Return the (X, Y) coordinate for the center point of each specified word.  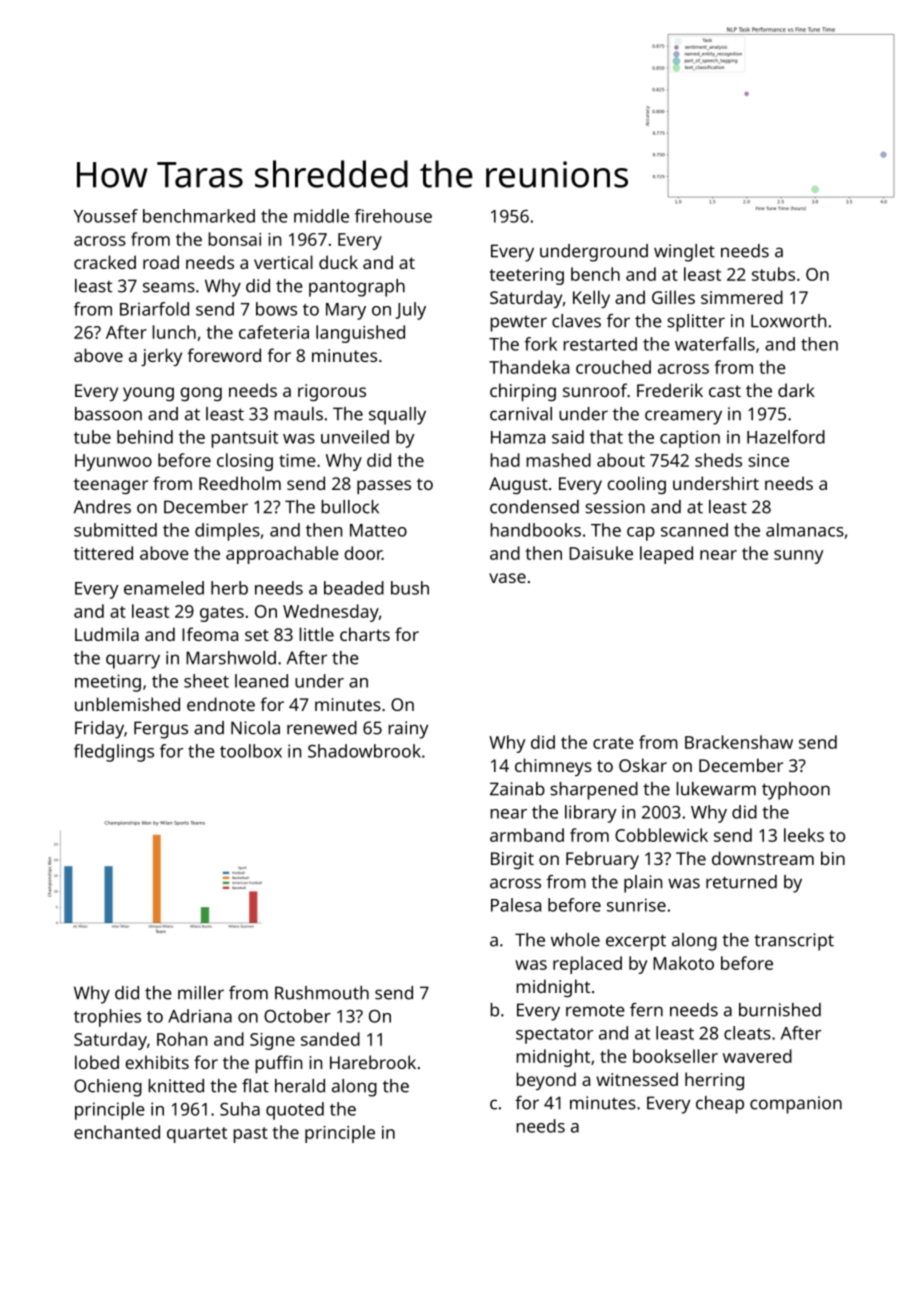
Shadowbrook (364, 751)
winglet (684, 253)
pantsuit (244, 439)
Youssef (106, 216)
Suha (240, 1109)
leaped (666, 555)
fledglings (114, 753)
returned (741, 882)
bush (410, 588)
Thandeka (529, 367)
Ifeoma (210, 634)
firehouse (393, 216)
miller (201, 993)
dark (796, 390)
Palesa (516, 905)
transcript (794, 942)
